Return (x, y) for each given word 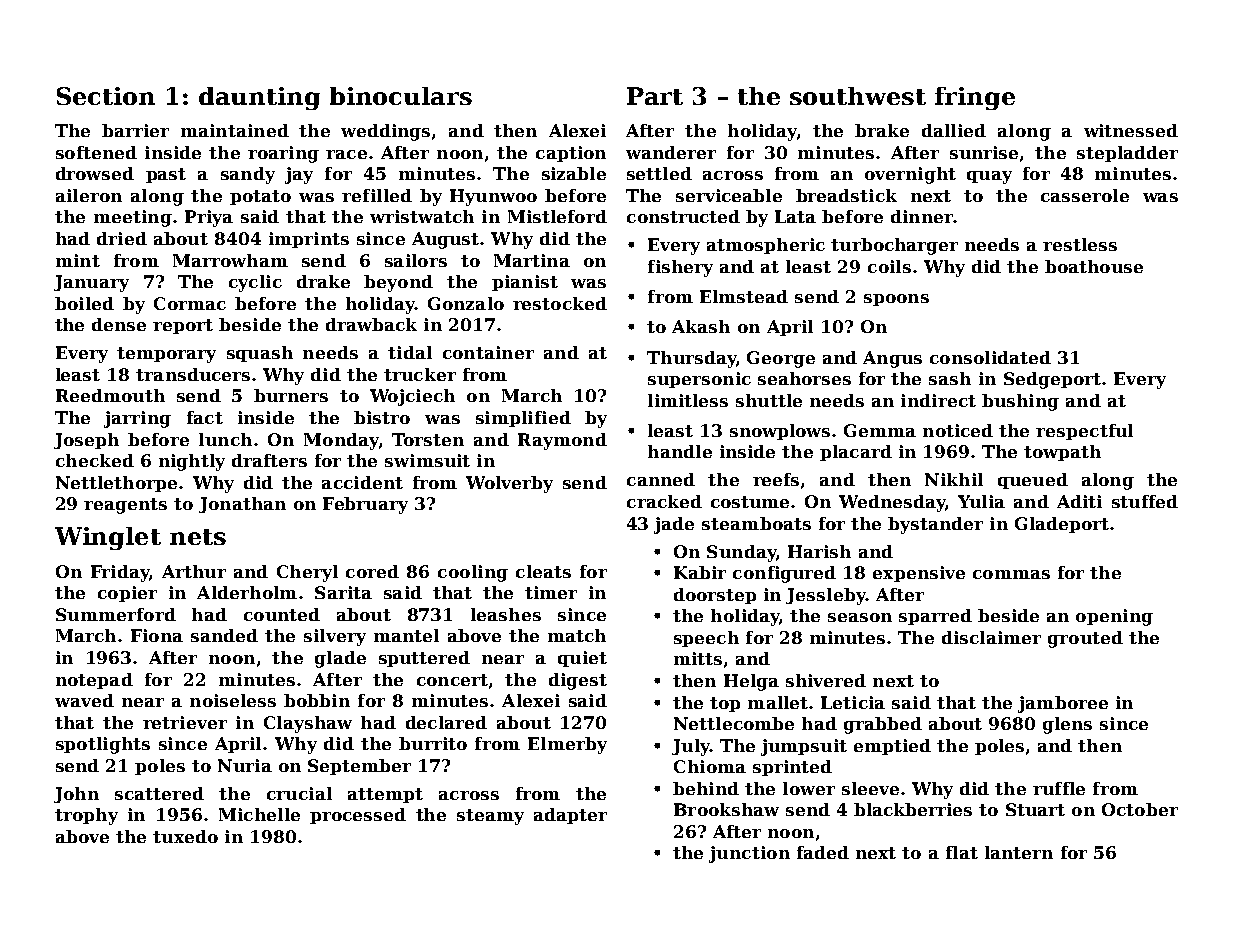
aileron (89, 195)
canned (661, 479)
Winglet (108, 538)
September (359, 767)
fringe (975, 98)
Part (655, 96)
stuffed (1145, 501)
